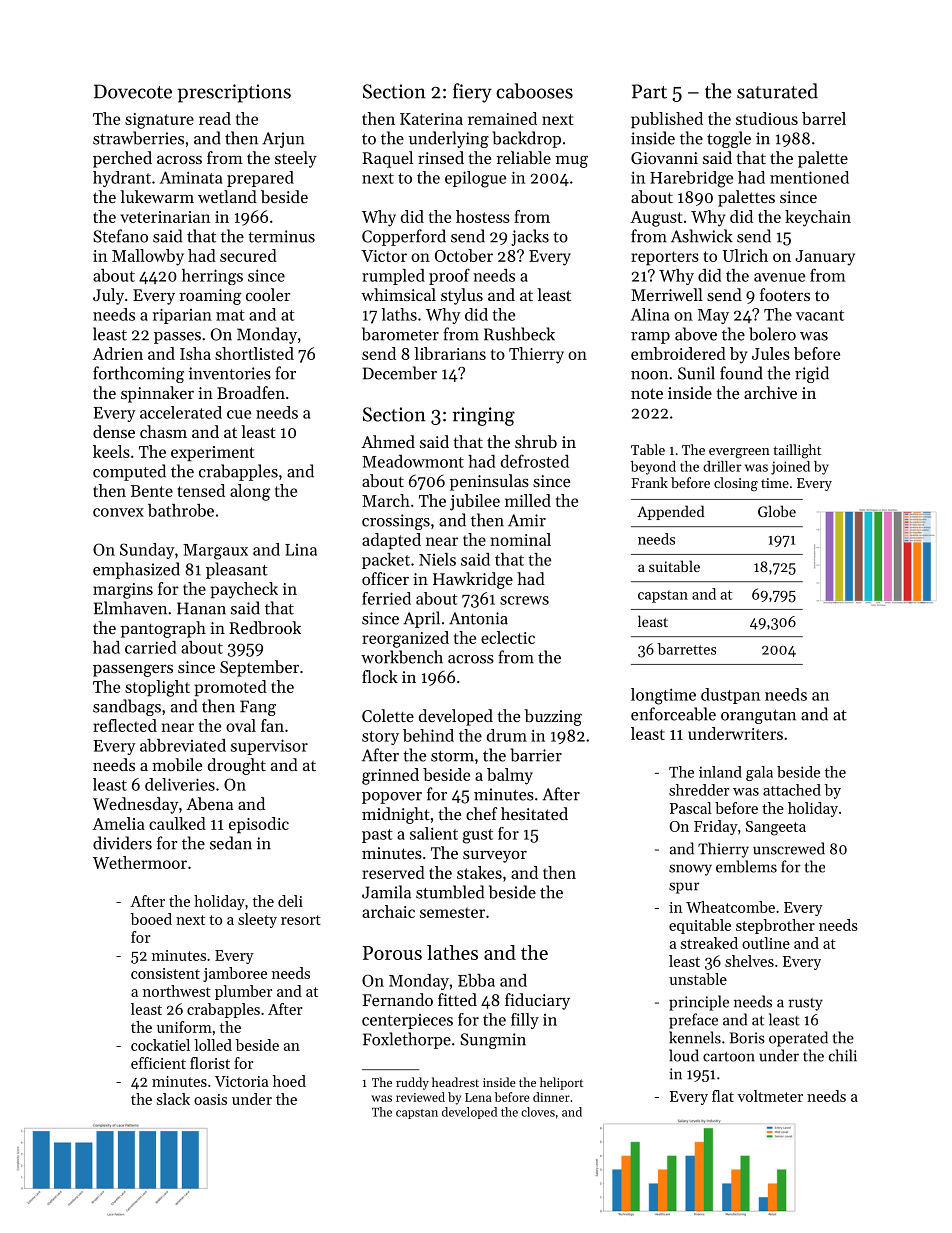 The width and height of the document is (952, 1233). What do you see at coordinates (413, 461) in the document?
I see `Meadowmont` at bounding box center [413, 461].
